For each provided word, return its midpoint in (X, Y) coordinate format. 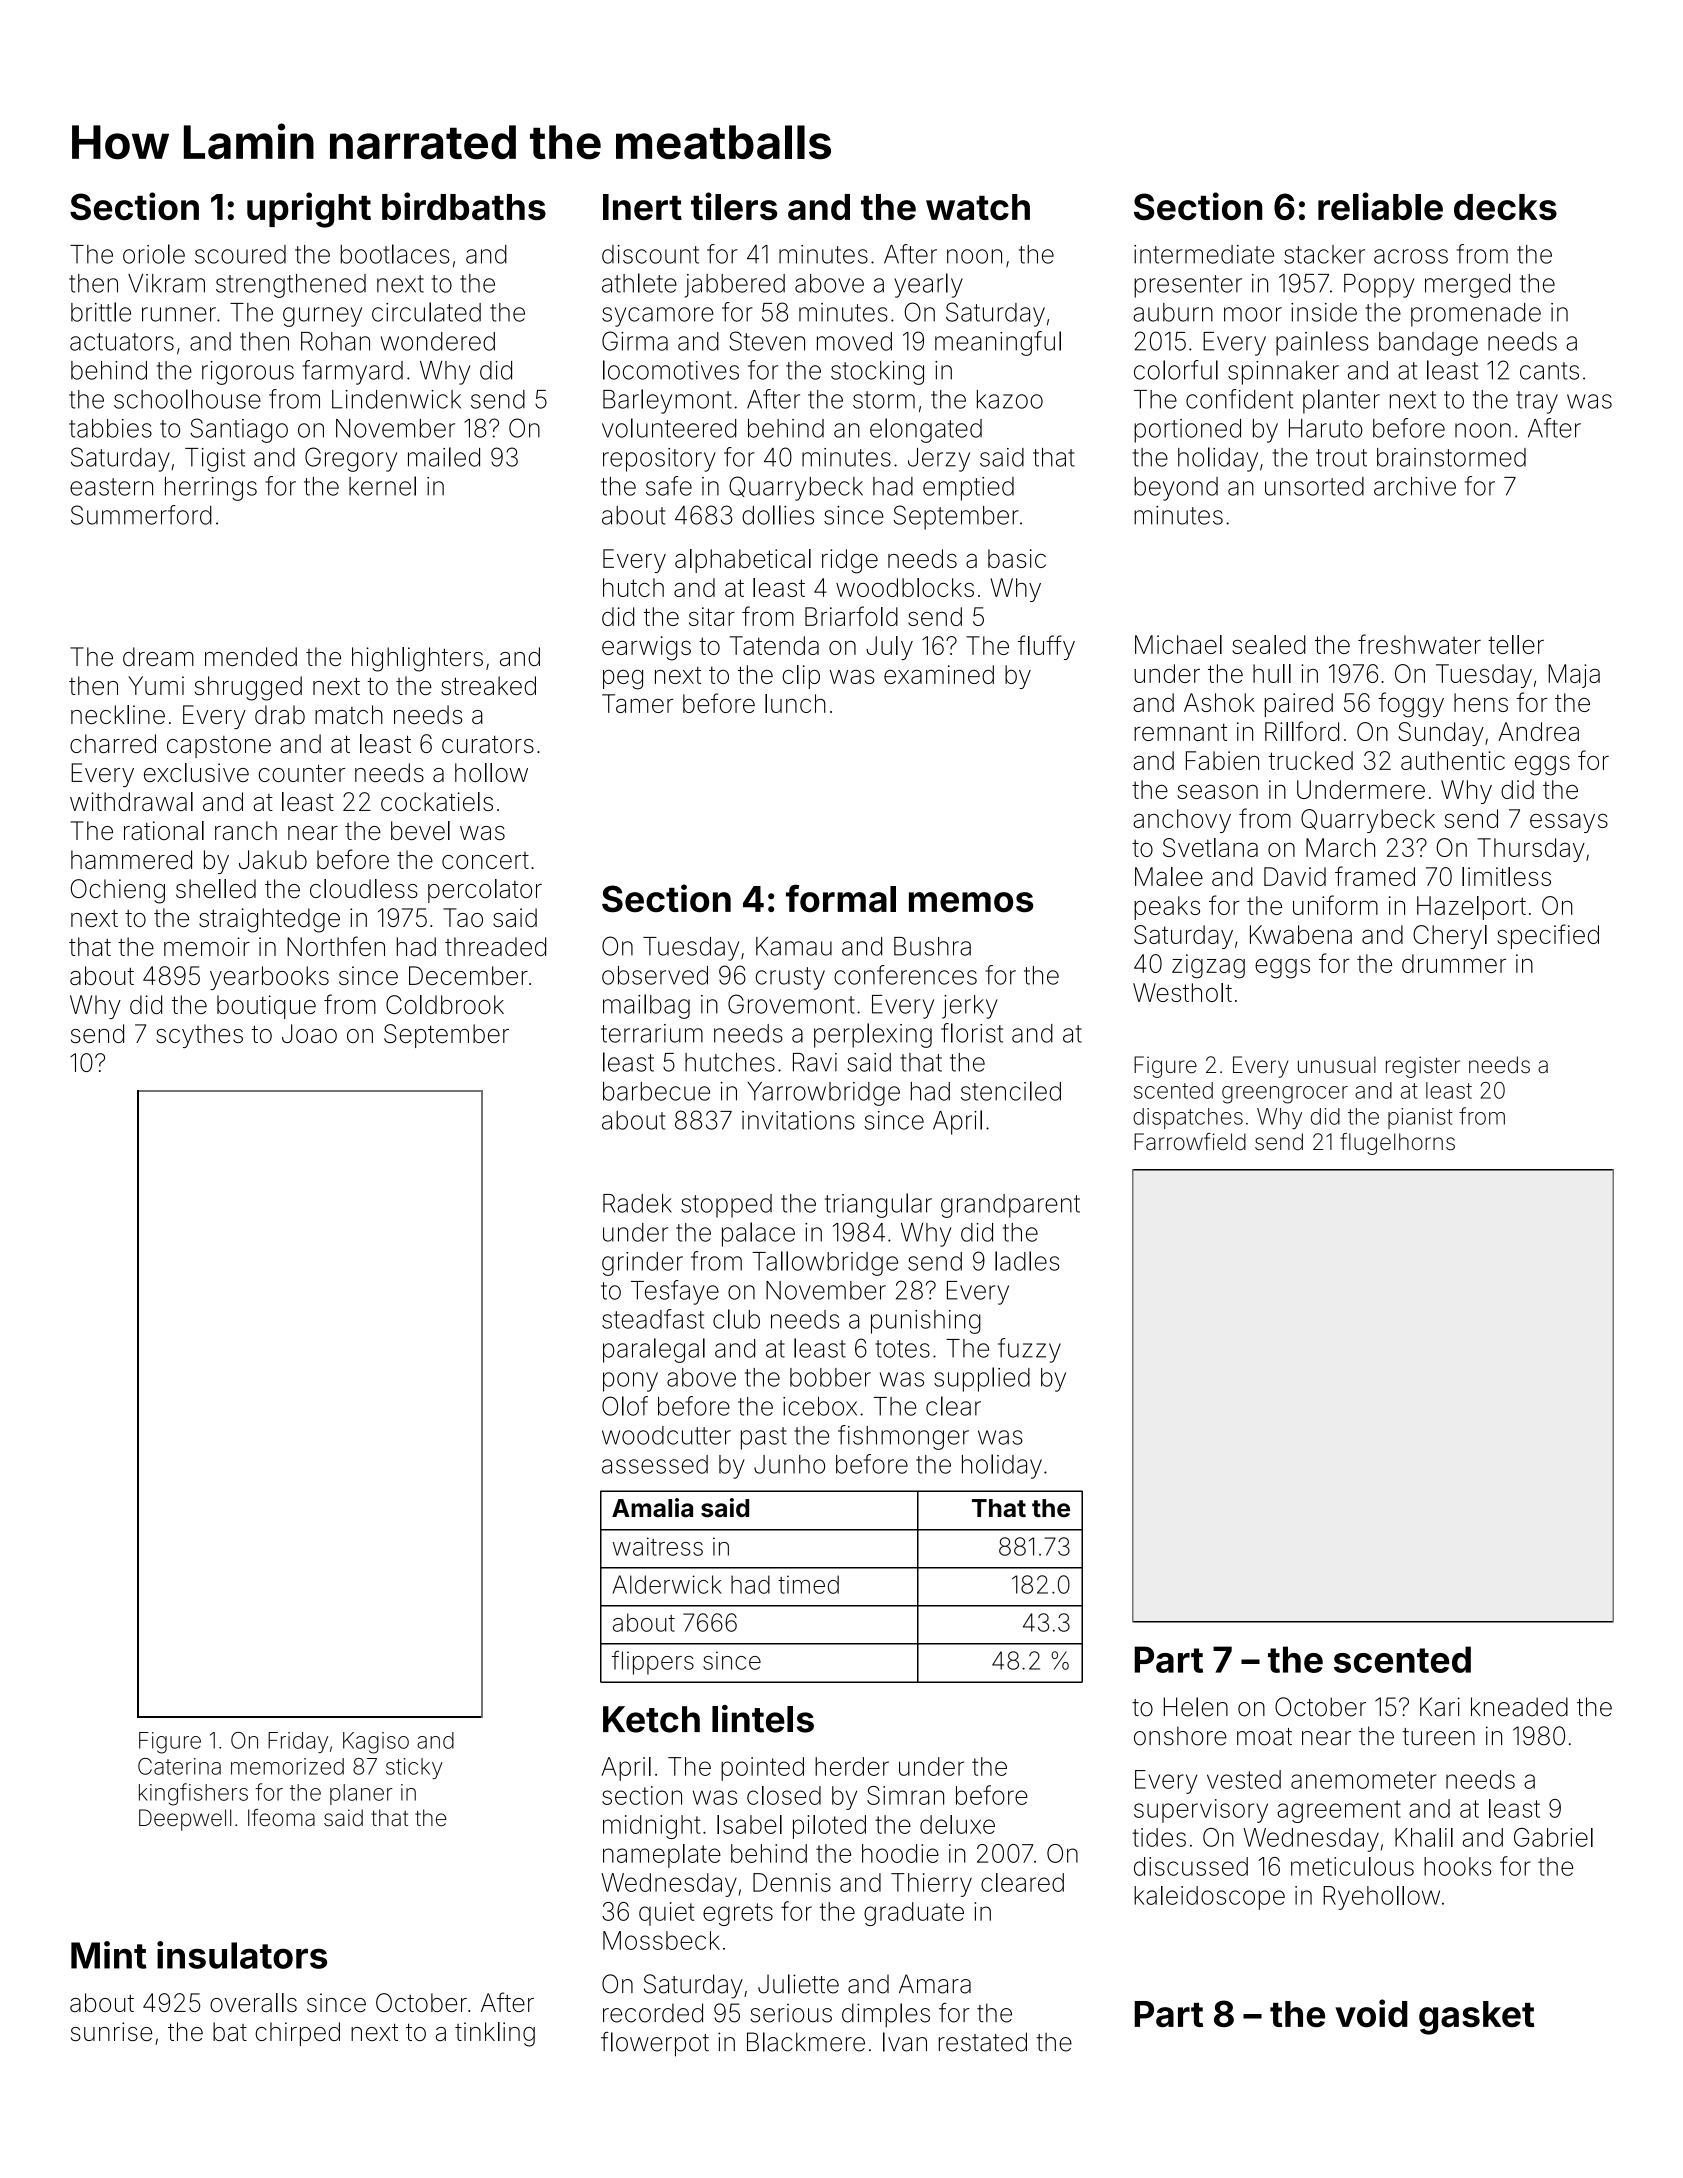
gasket (1477, 2018)
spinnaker (1283, 373)
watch (978, 207)
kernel (382, 486)
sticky (414, 1768)
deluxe (957, 1824)
